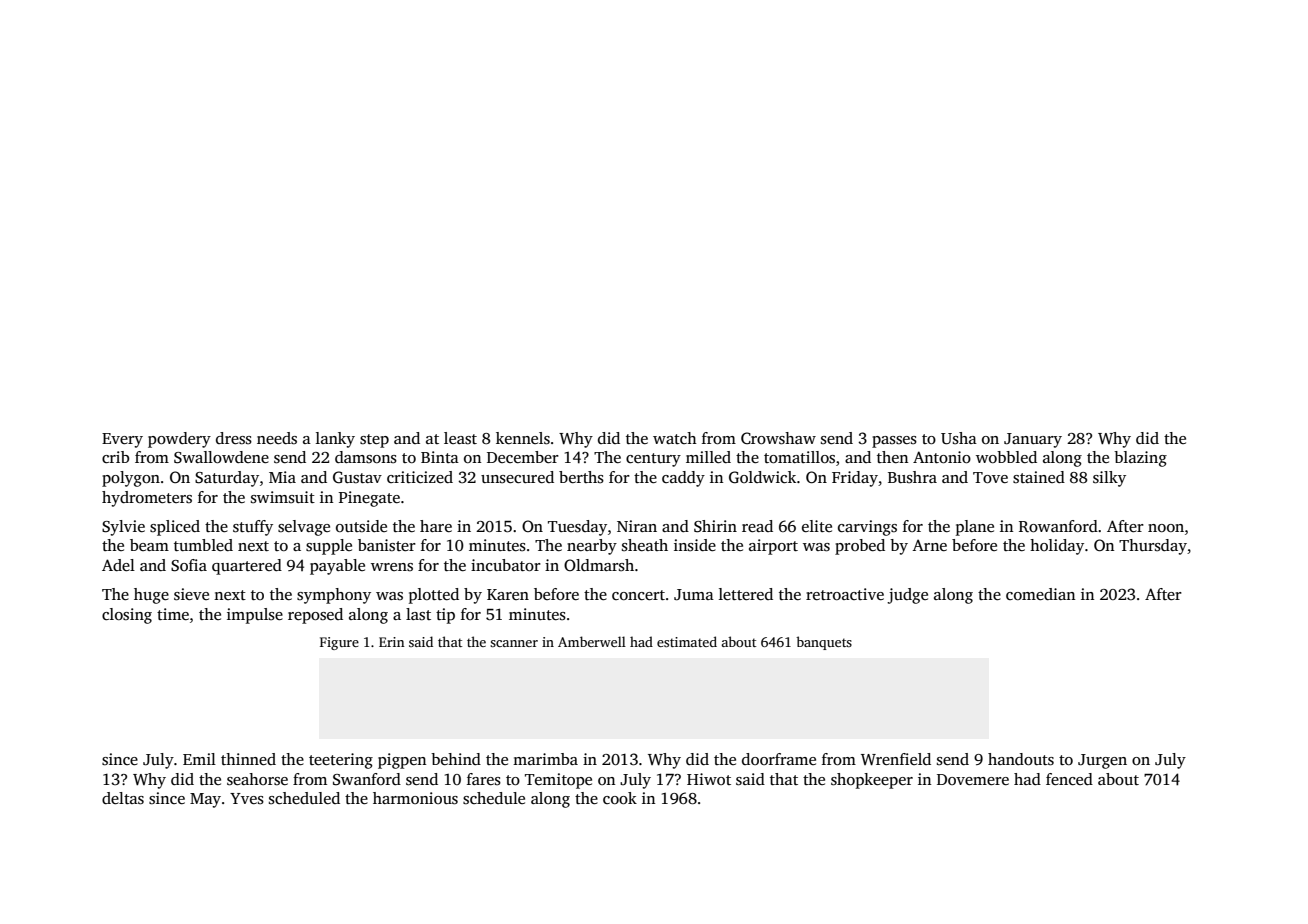  I want to click on estimated, so click(687, 641).
